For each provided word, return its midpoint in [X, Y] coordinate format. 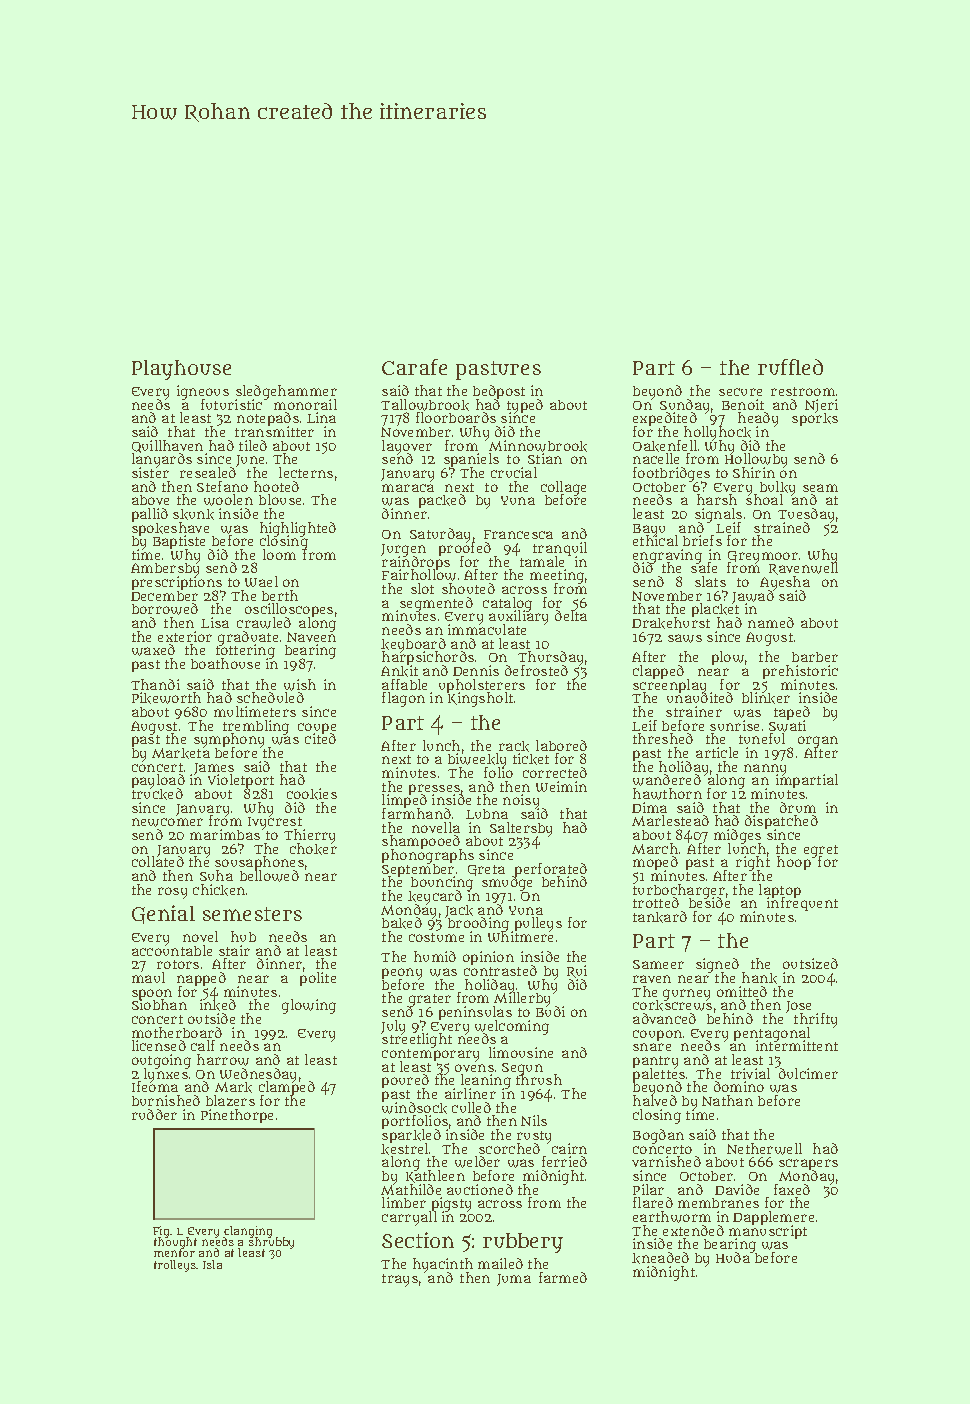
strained [782, 527]
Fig [161, 1232]
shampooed [422, 842]
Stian [545, 458]
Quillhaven [167, 446]
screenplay [669, 686]
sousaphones [259, 863]
